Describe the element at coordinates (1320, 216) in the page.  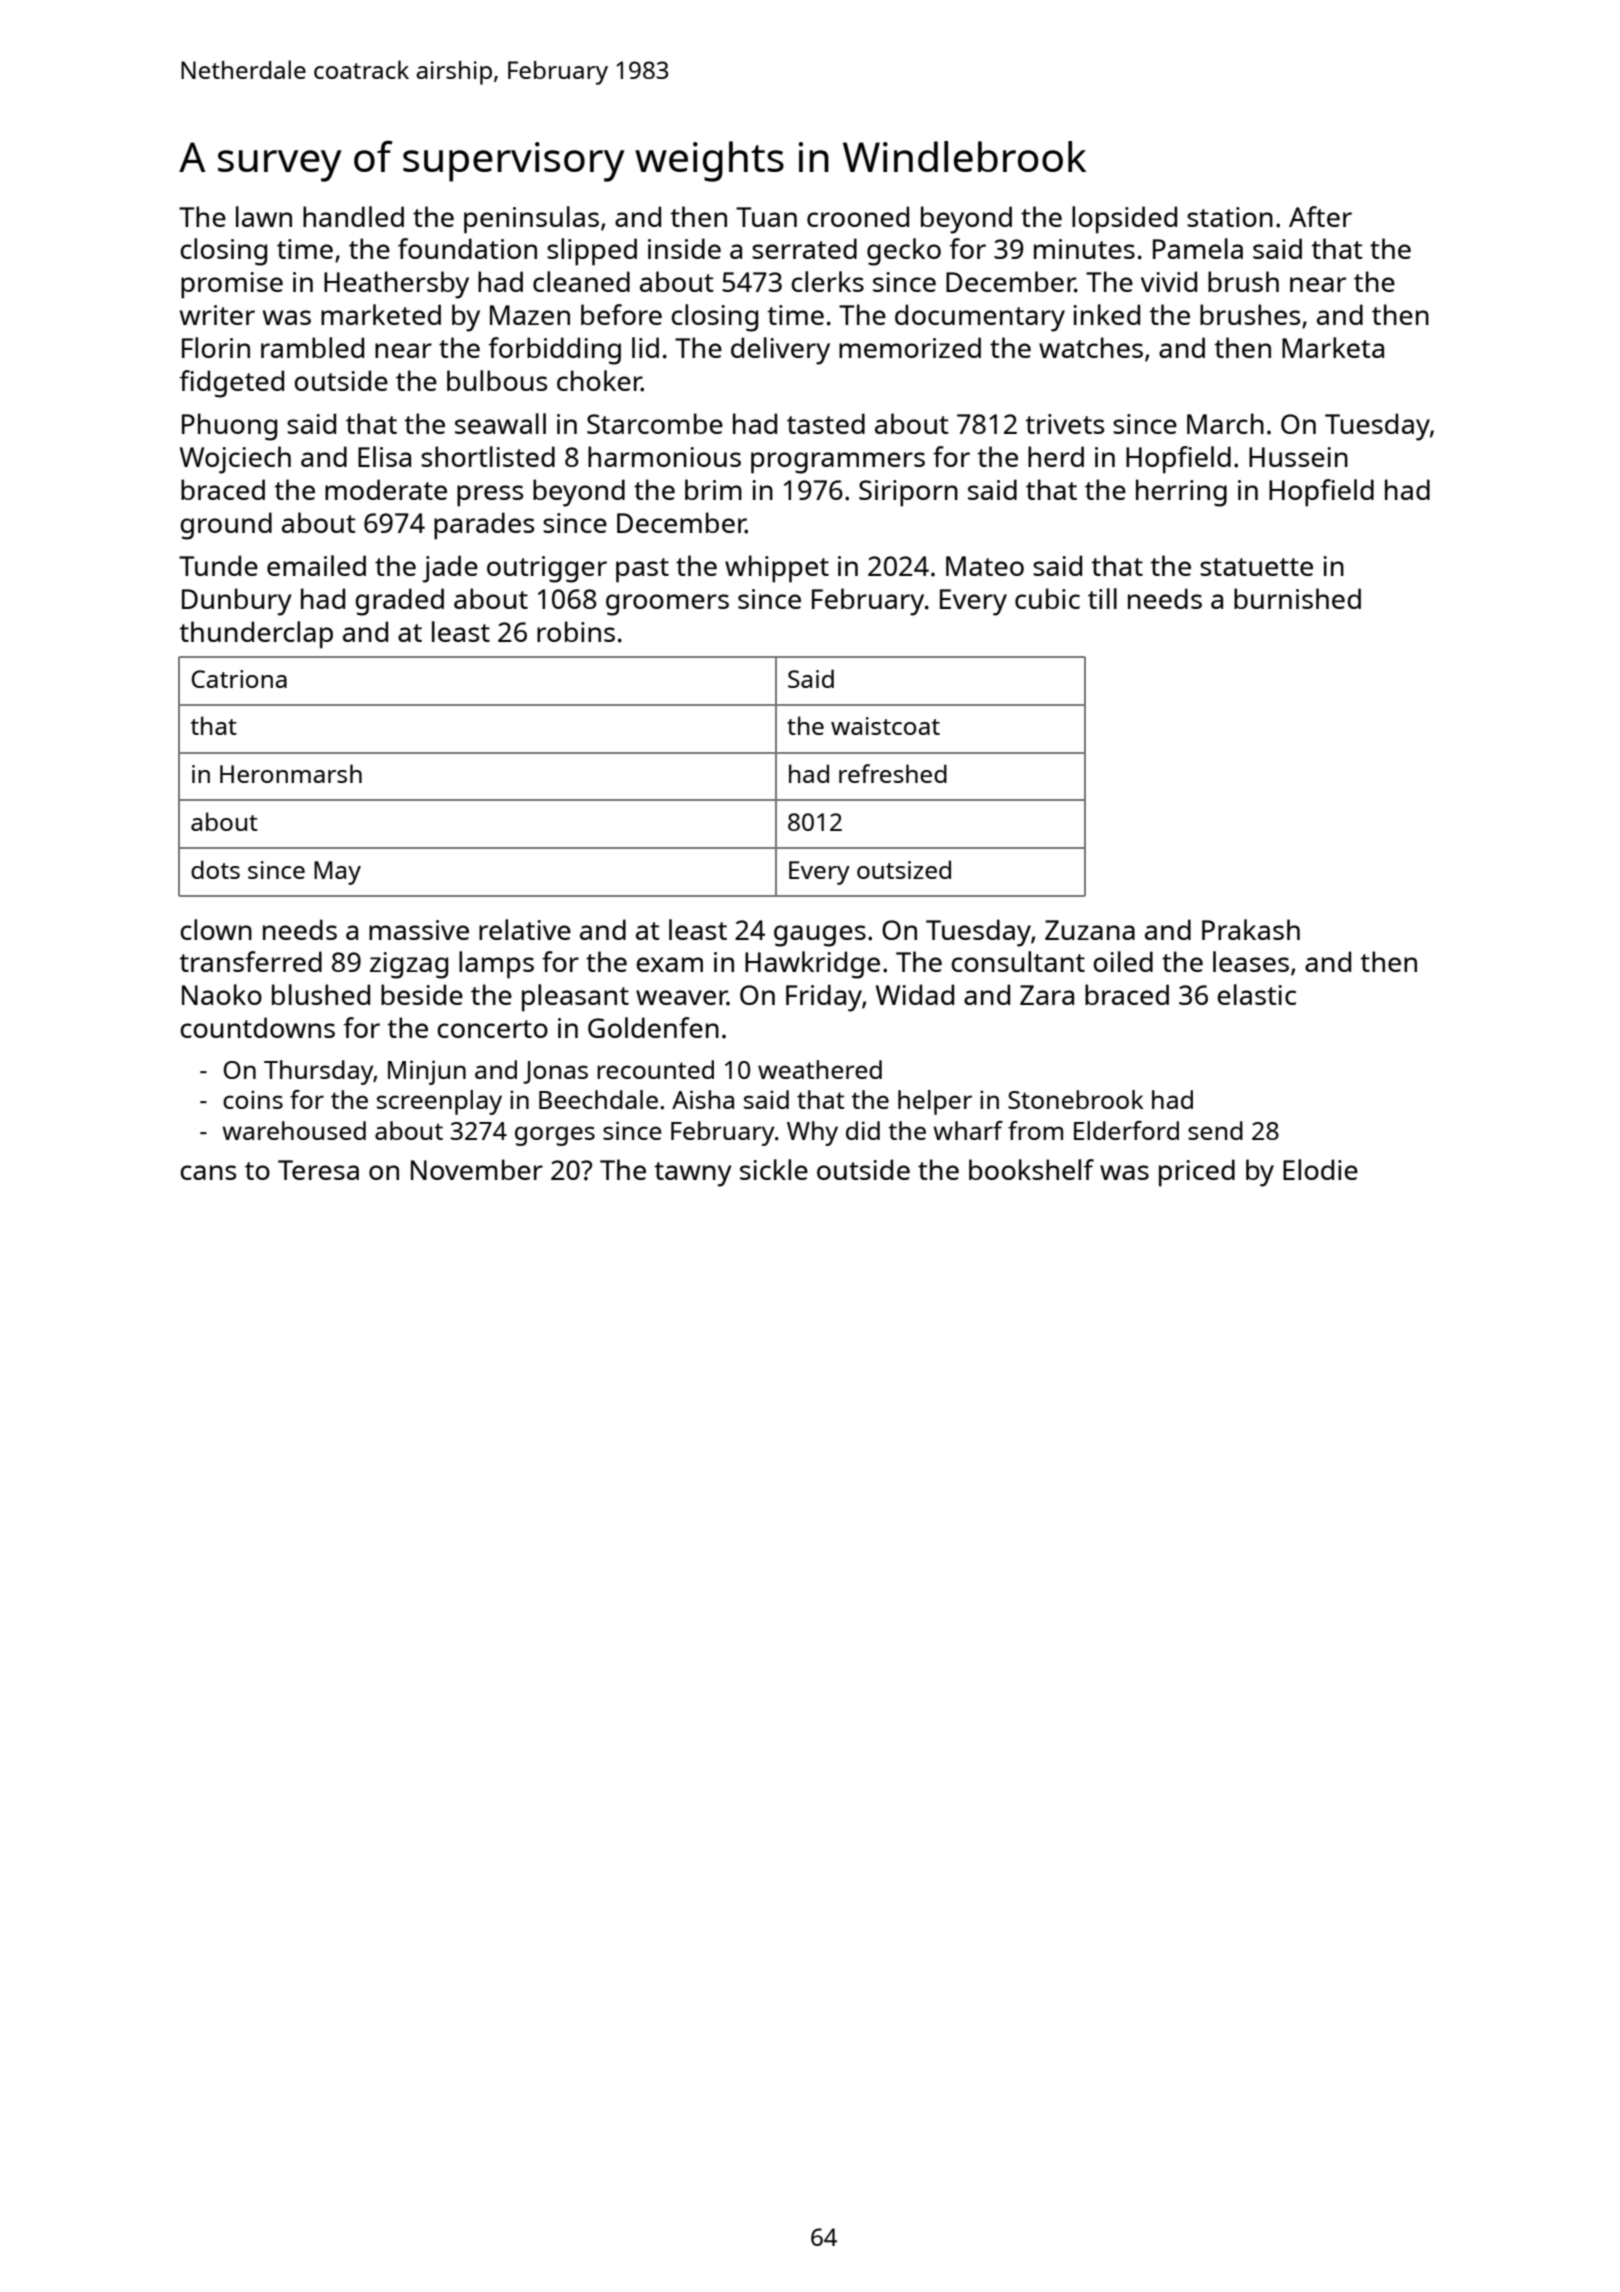
I see `After` at that location.
